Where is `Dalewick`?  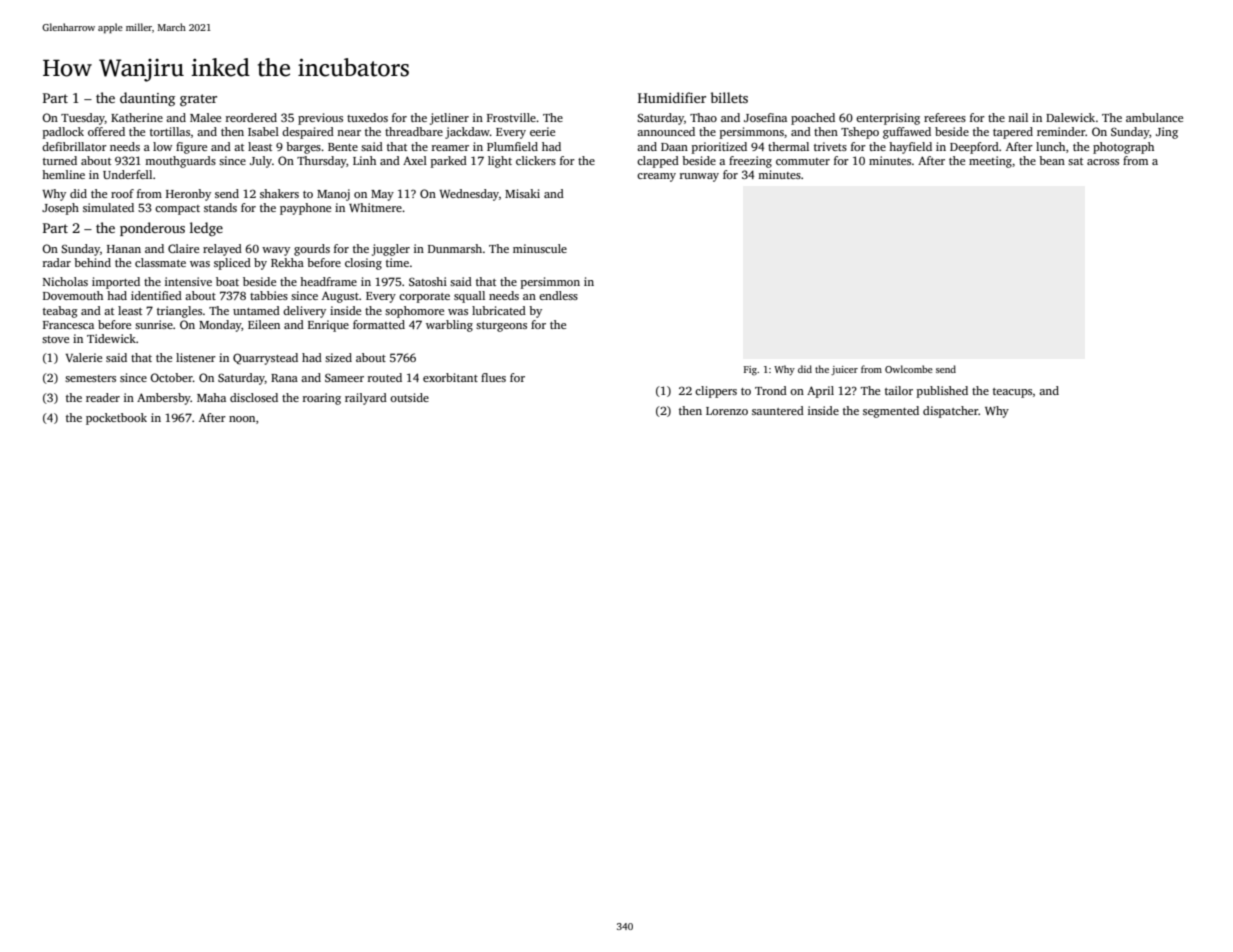
Dalewick is located at coordinates (1070, 117).
